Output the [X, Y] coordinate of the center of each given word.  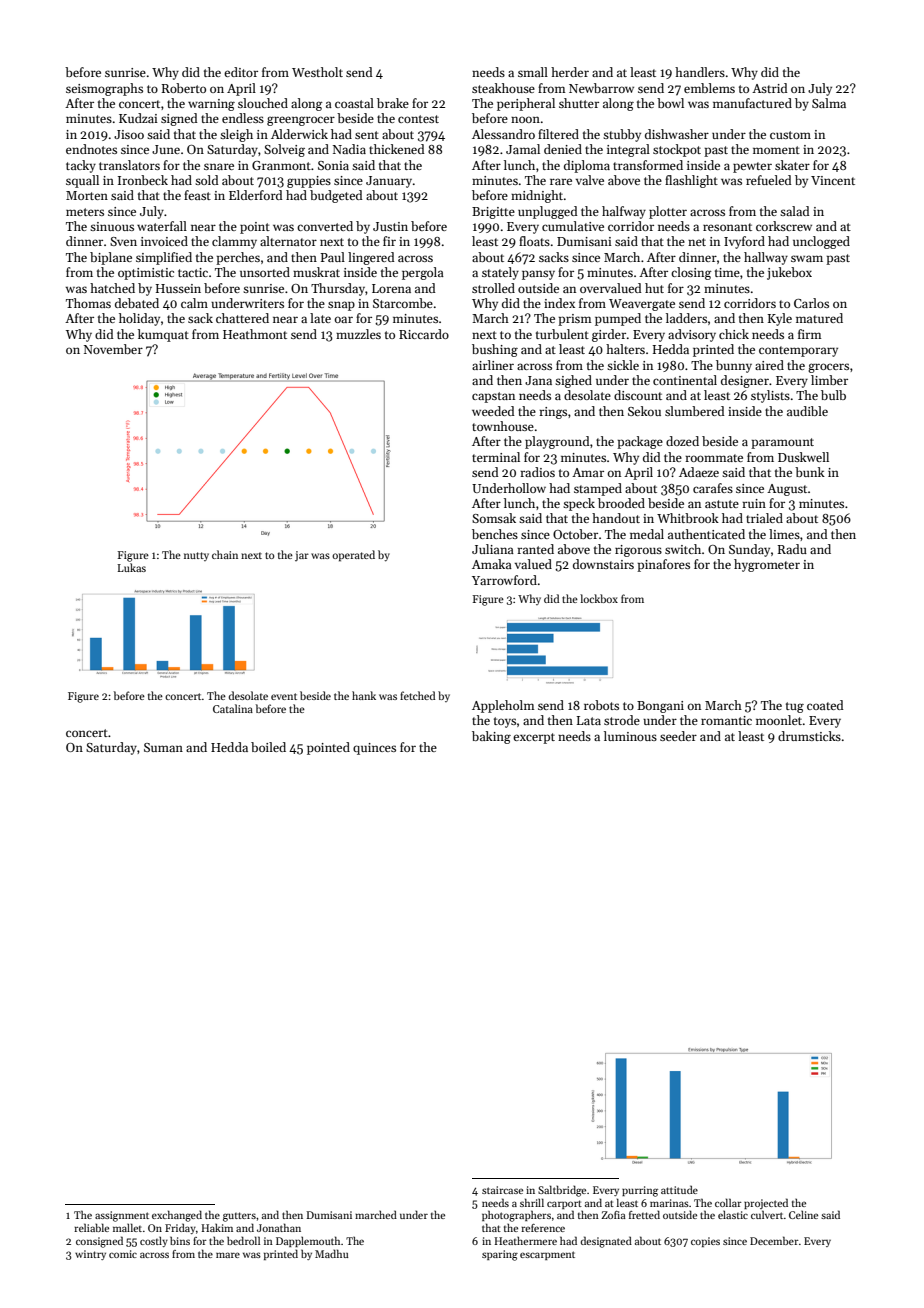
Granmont [281, 165]
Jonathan [279, 1227]
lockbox [599, 598]
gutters [239, 1217]
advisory [692, 335]
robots [601, 705]
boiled [268, 747]
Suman [163, 747]
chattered [242, 318]
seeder [678, 736]
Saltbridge [562, 1191]
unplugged [548, 212]
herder [570, 72]
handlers [700, 72]
